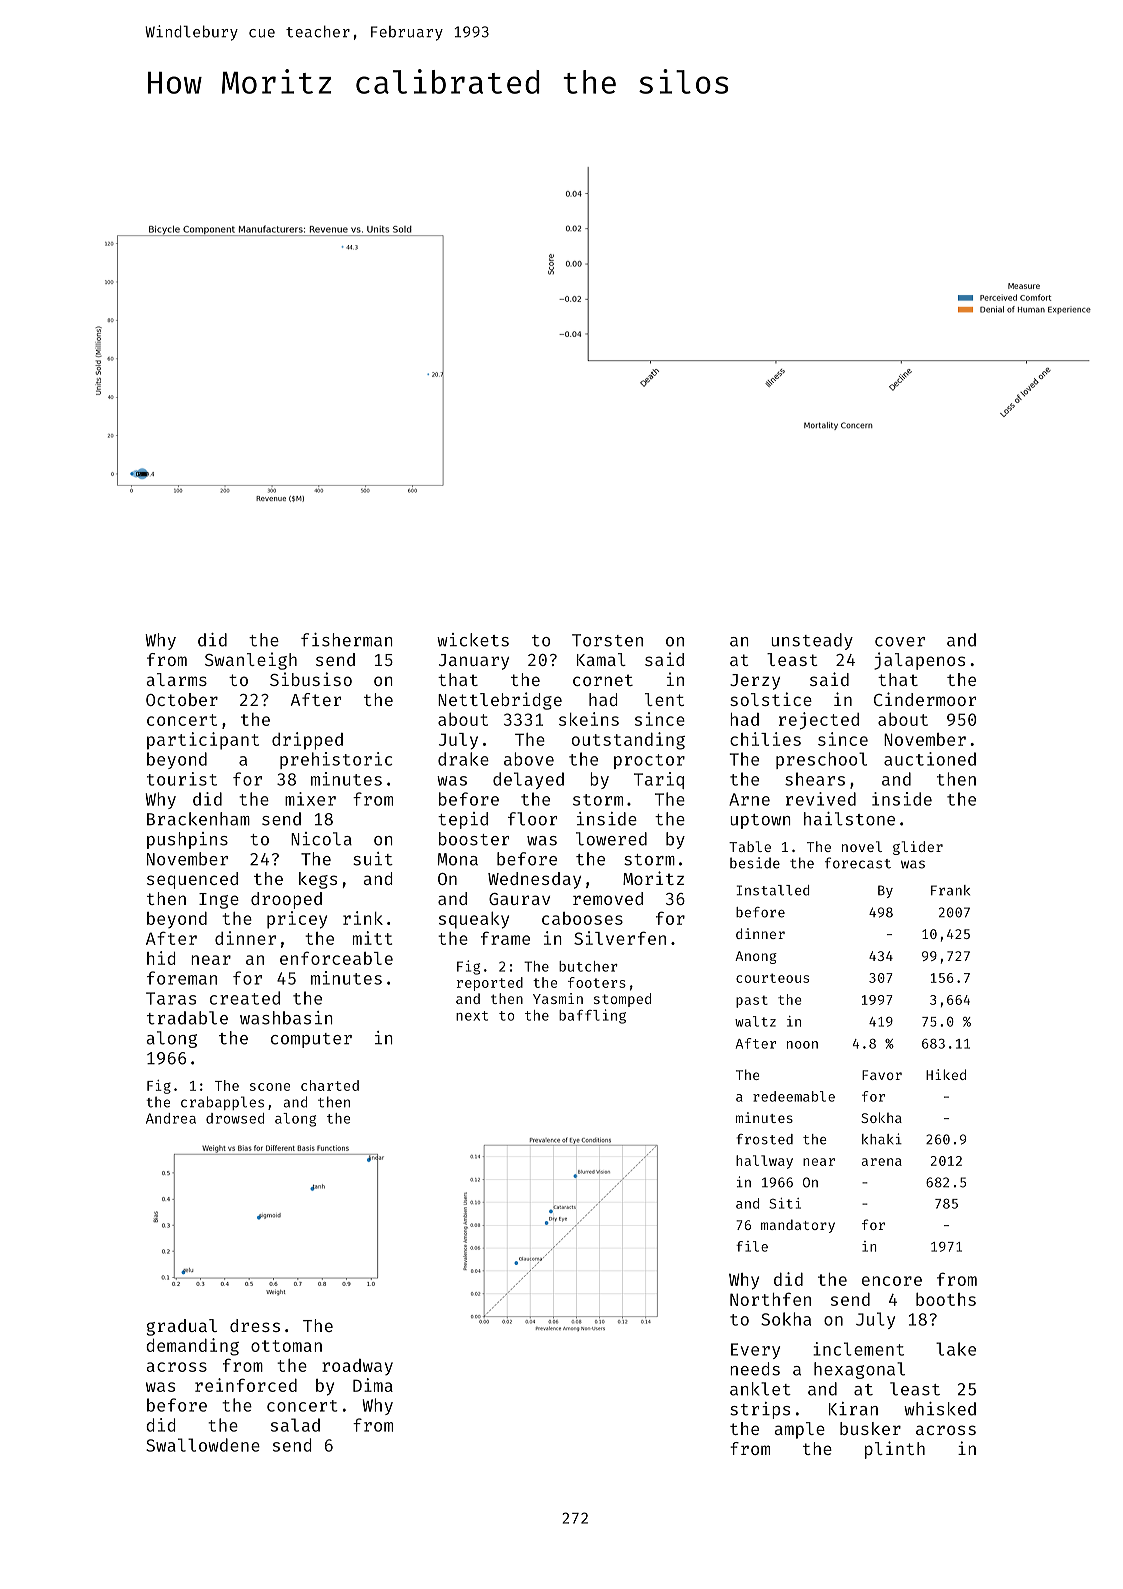  Describe the element at coordinates (821, 760) in the screenshot. I see `preschool` at that location.
